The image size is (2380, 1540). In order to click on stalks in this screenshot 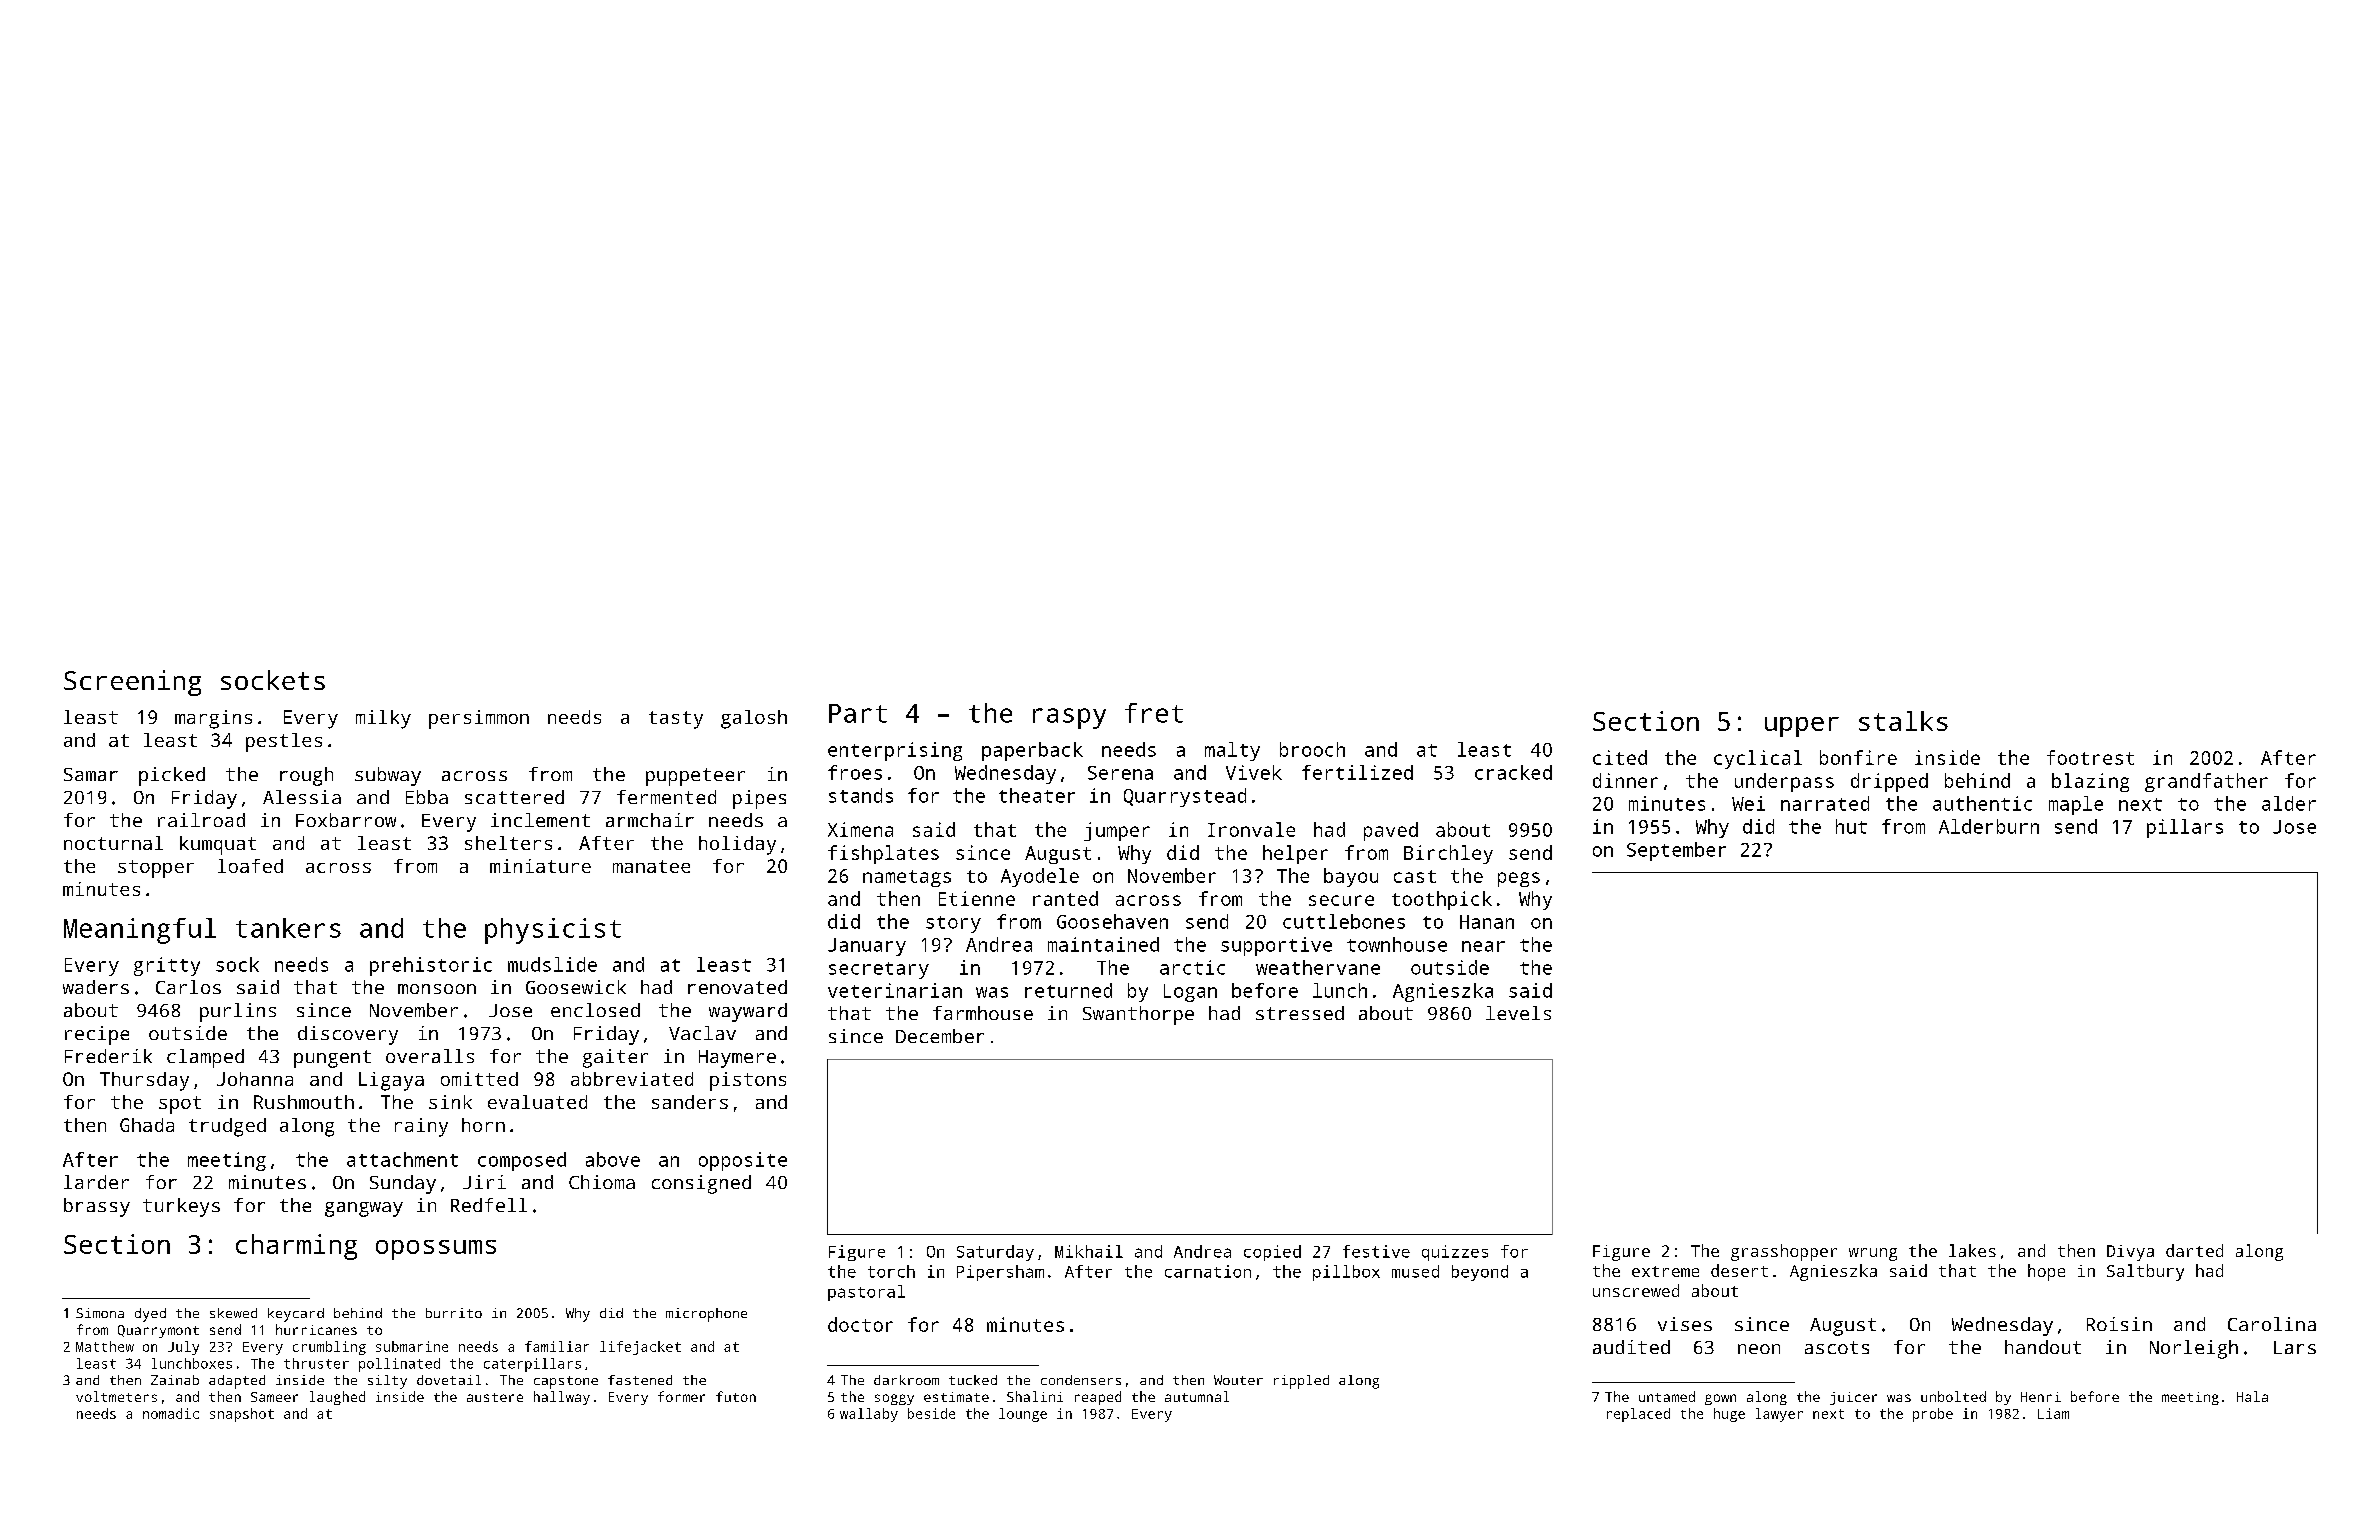, I will do `click(1903, 721)`.
